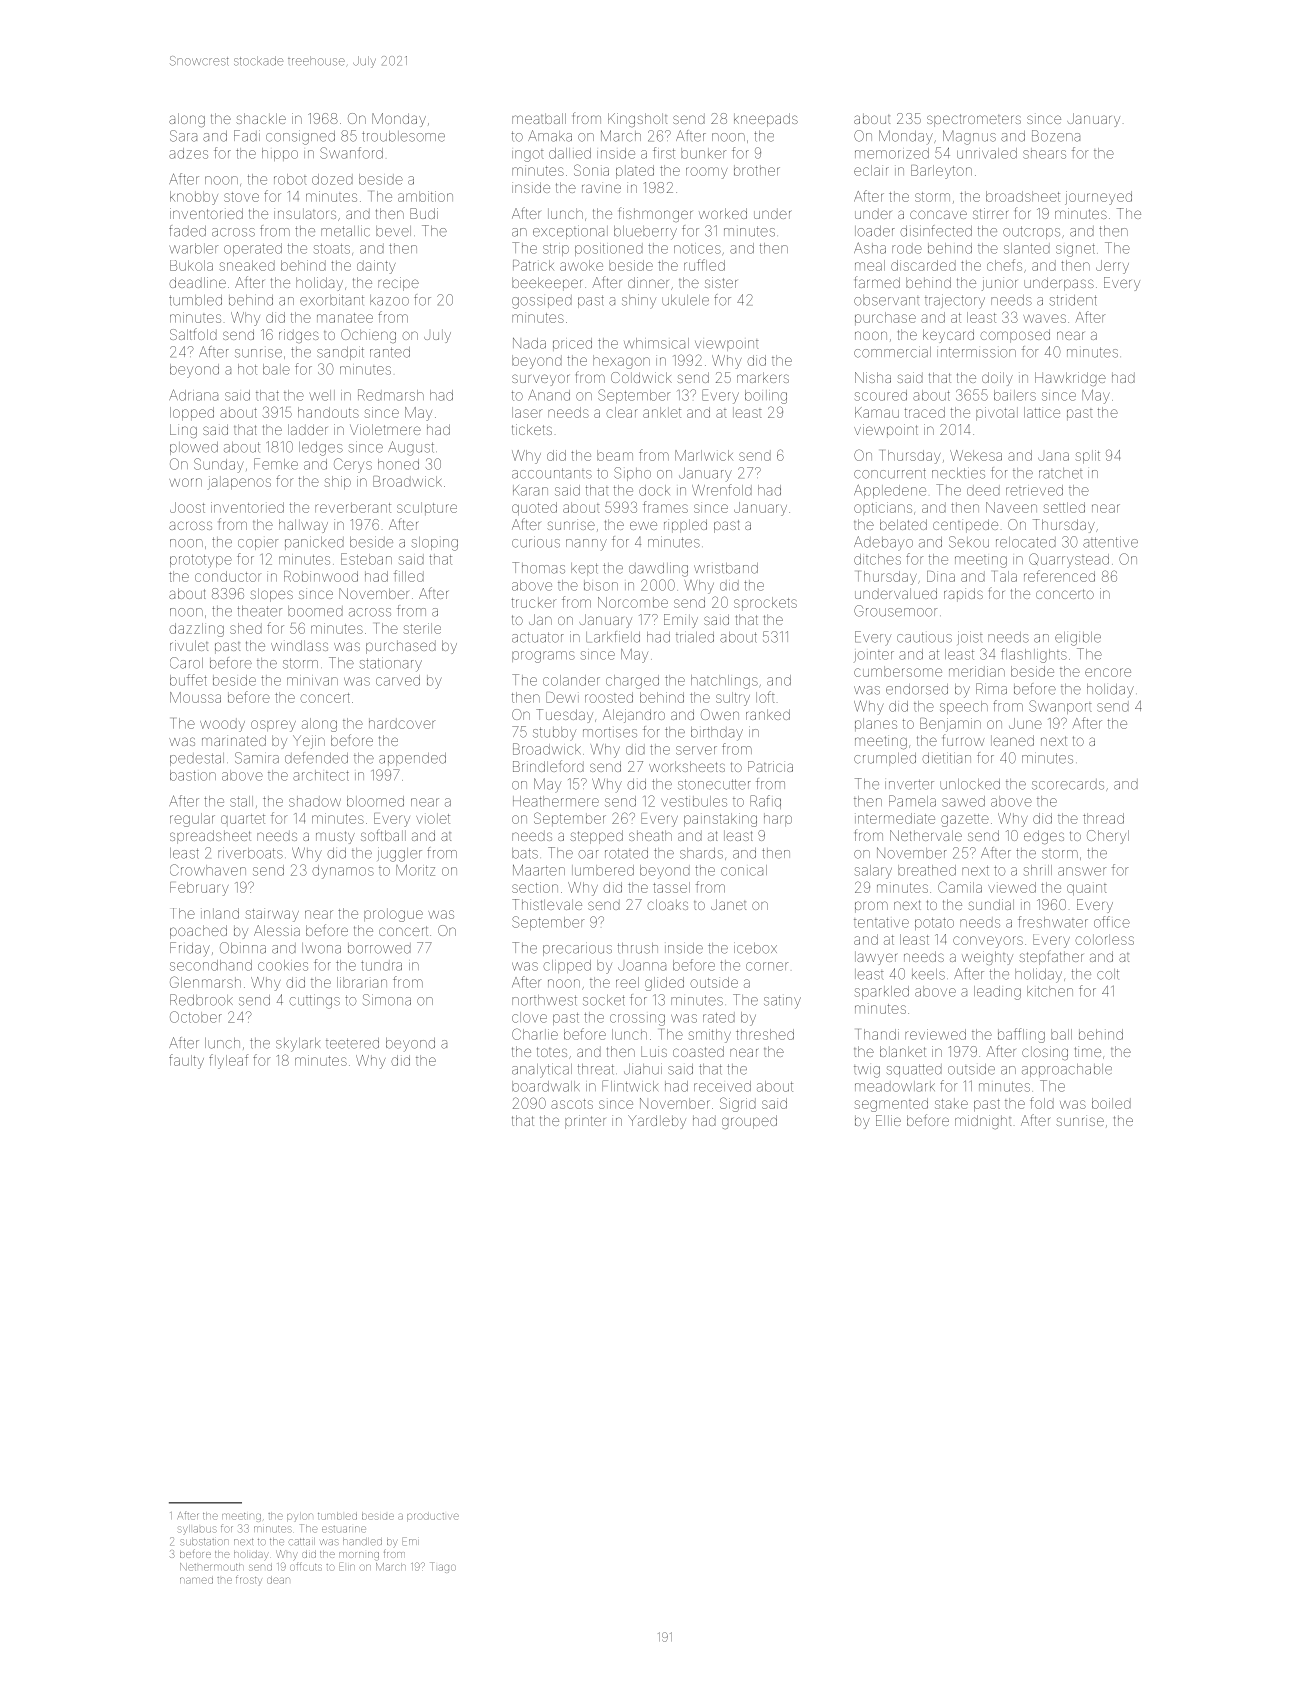 The image size is (1313, 1700). I want to click on productive, so click(433, 1517).
